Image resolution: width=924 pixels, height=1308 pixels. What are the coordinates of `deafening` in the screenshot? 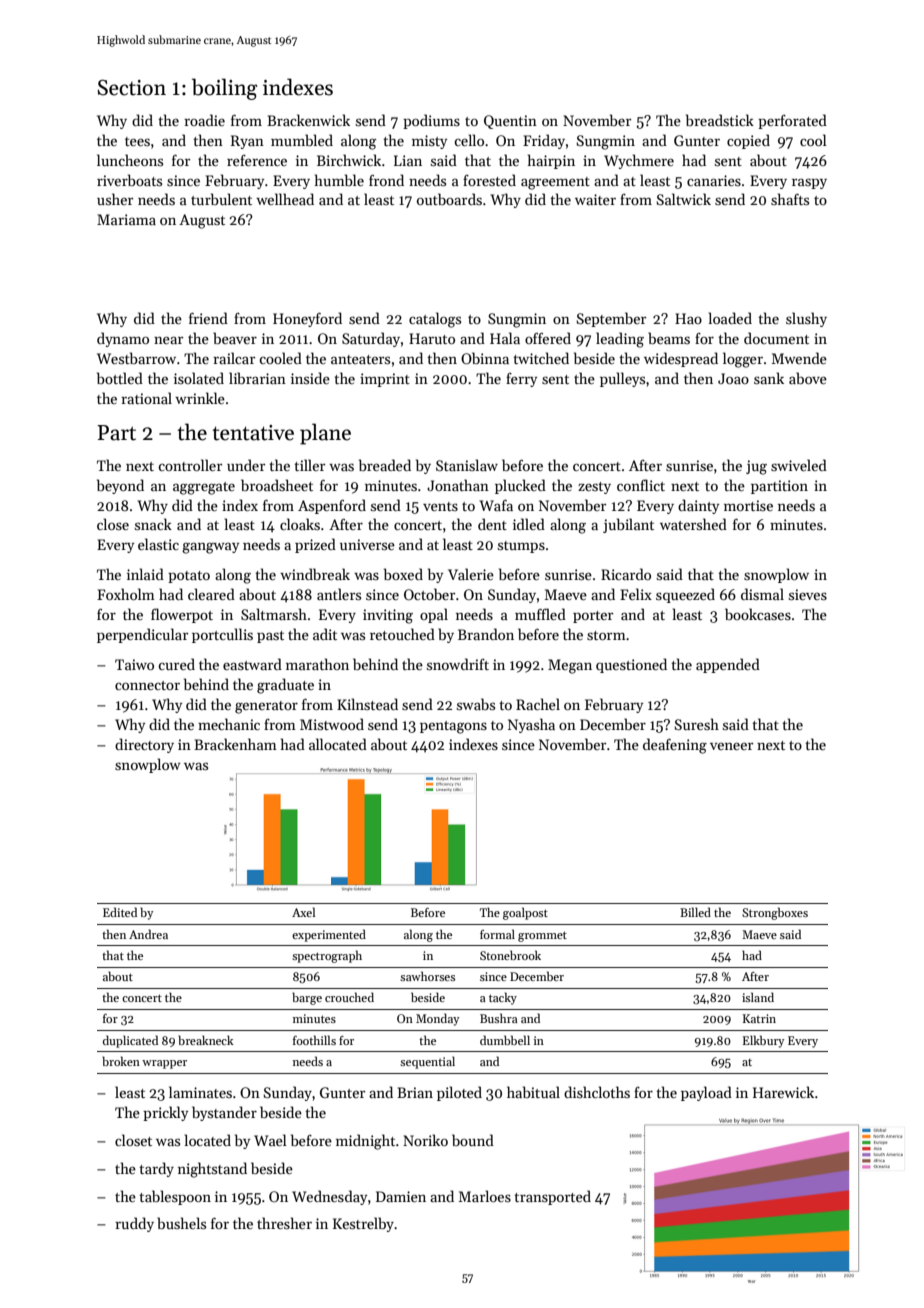 It's located at (675, 746).
